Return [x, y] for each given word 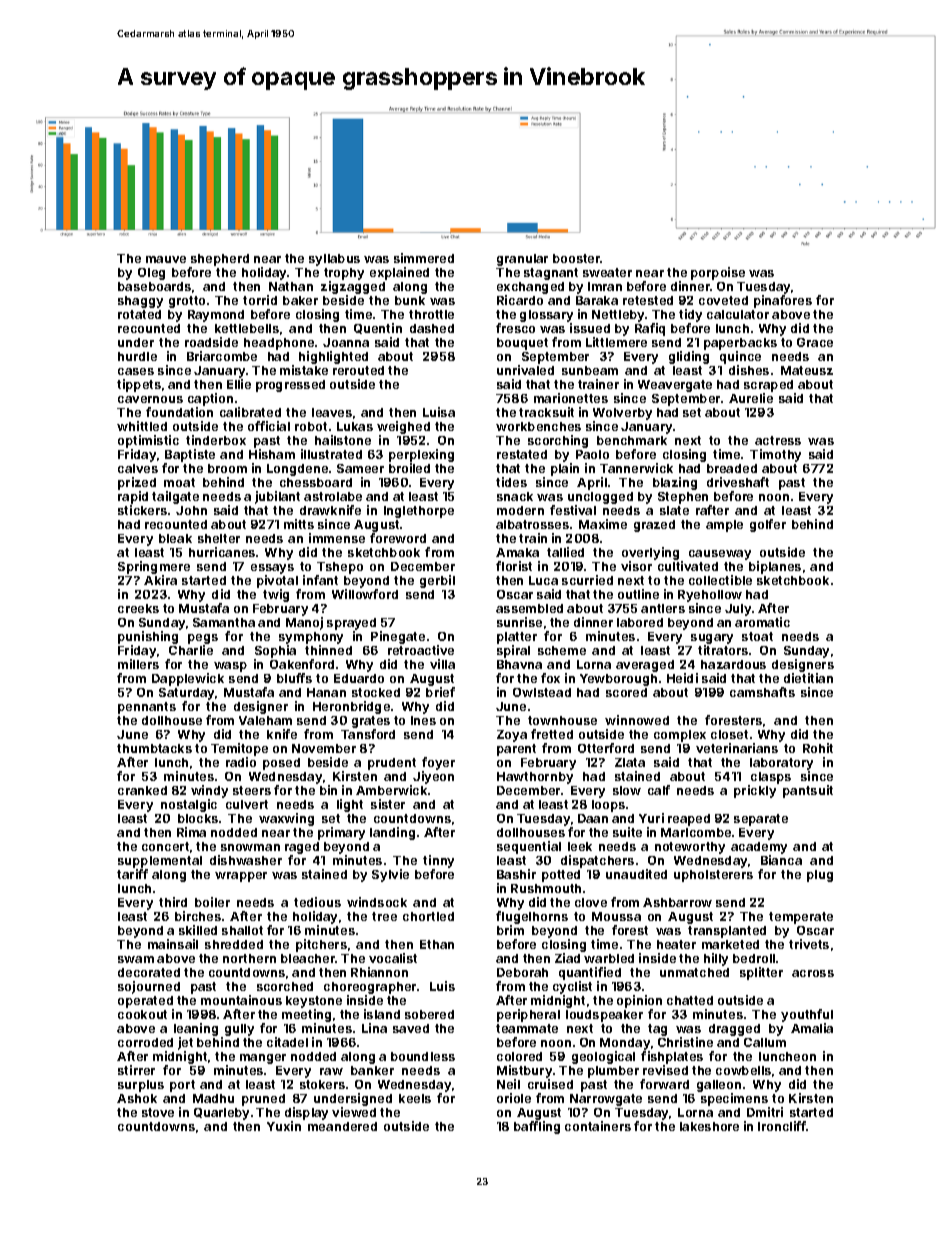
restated [522, 454]
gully [239, 1030]
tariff [132, 874]
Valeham [265, 720]
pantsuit [808, 791]
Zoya [512, 736]
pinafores [783, 301]
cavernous [150, 399]
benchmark [632, 440]
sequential [529, 847]
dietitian [808, 678]
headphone [279, 344]
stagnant [551, 274]
